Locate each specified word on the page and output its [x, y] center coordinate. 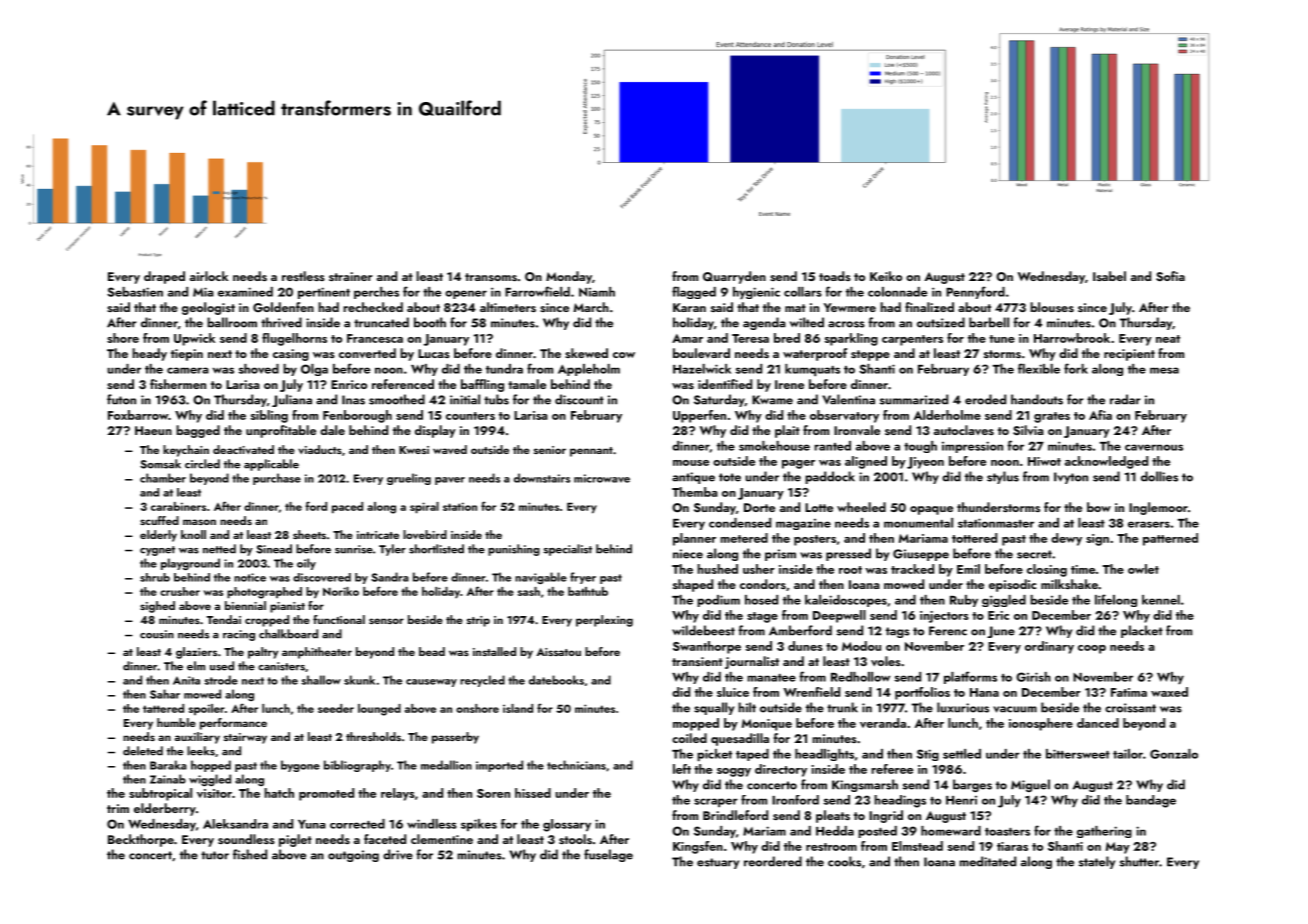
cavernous [1154, 447]
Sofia [1170, 276]
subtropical [160, 794]
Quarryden [734, 277]
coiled [689, 738]
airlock [209, 276]
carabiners [178, 506]
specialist [567, 550]
